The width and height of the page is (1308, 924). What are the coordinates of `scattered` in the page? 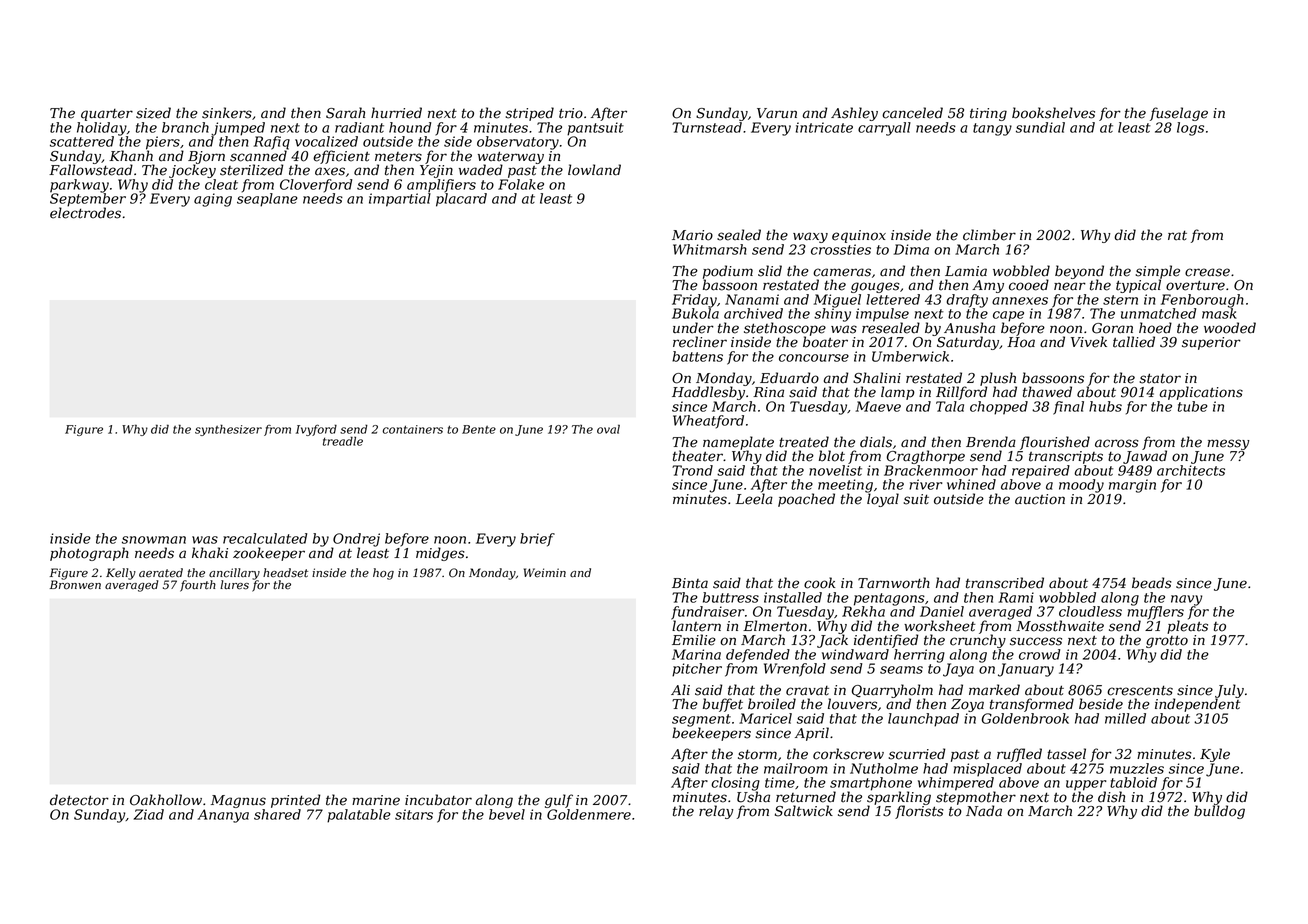 It's located at (82, 141).
